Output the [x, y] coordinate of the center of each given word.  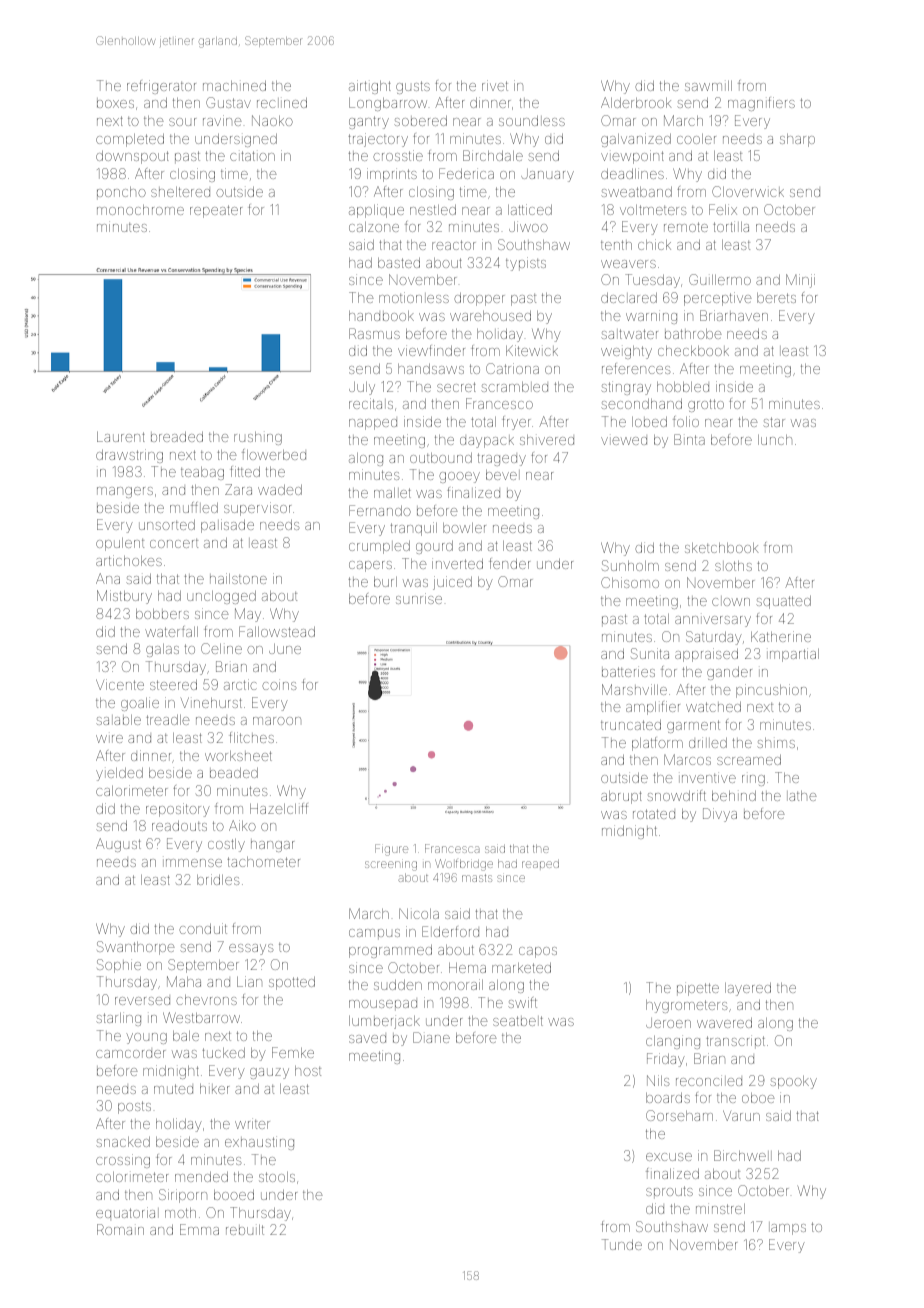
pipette [698, 989]
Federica [466, 173]
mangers [125, 492]
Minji [800, 281]
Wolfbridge [464, 865]
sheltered [180, 192]
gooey [459, 477]
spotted [292, 983]
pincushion [771, 691]
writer [252, 1123]
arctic [240, 684]
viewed [624, 441]
